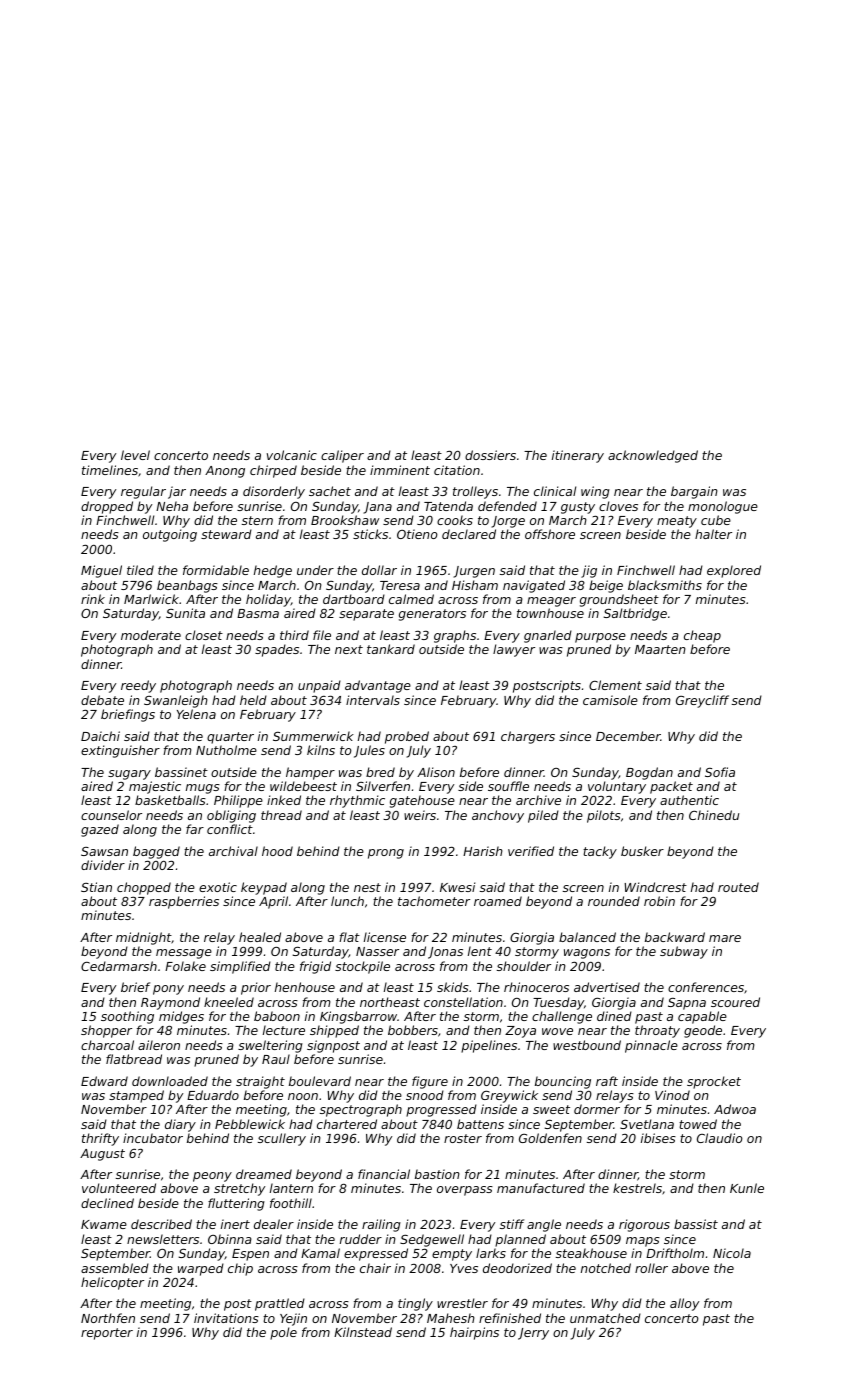  What do you see at coordinates (400, 470) in the image?
I see `imminent` at bounding box center [400, 470].
